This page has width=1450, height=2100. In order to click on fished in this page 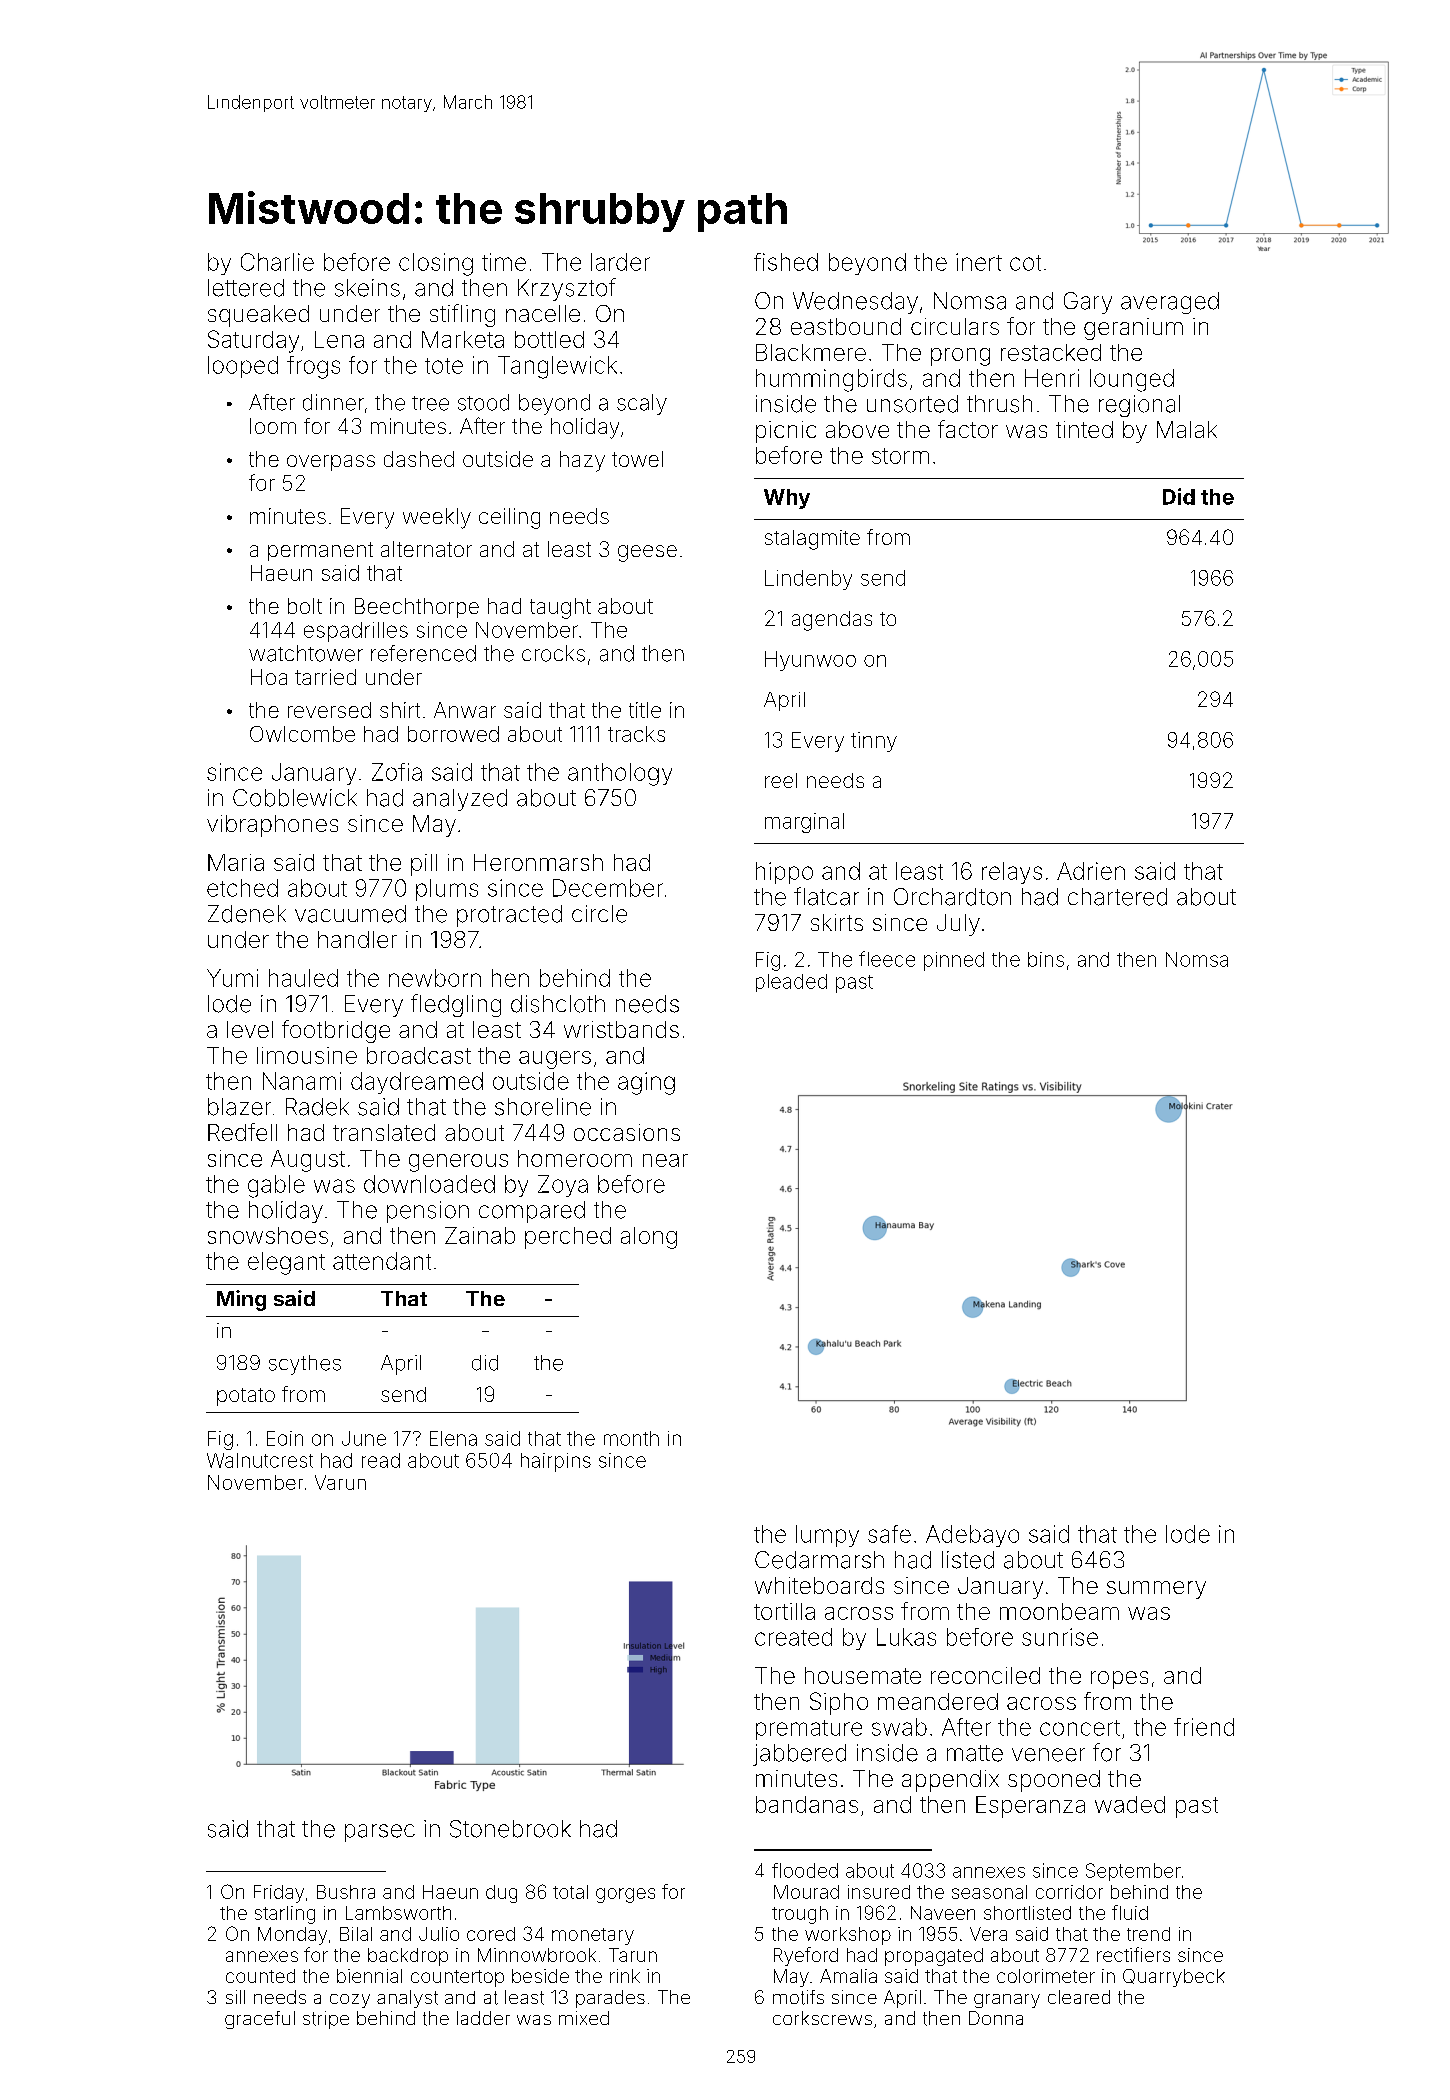, I will do `click(786, 262)`.
